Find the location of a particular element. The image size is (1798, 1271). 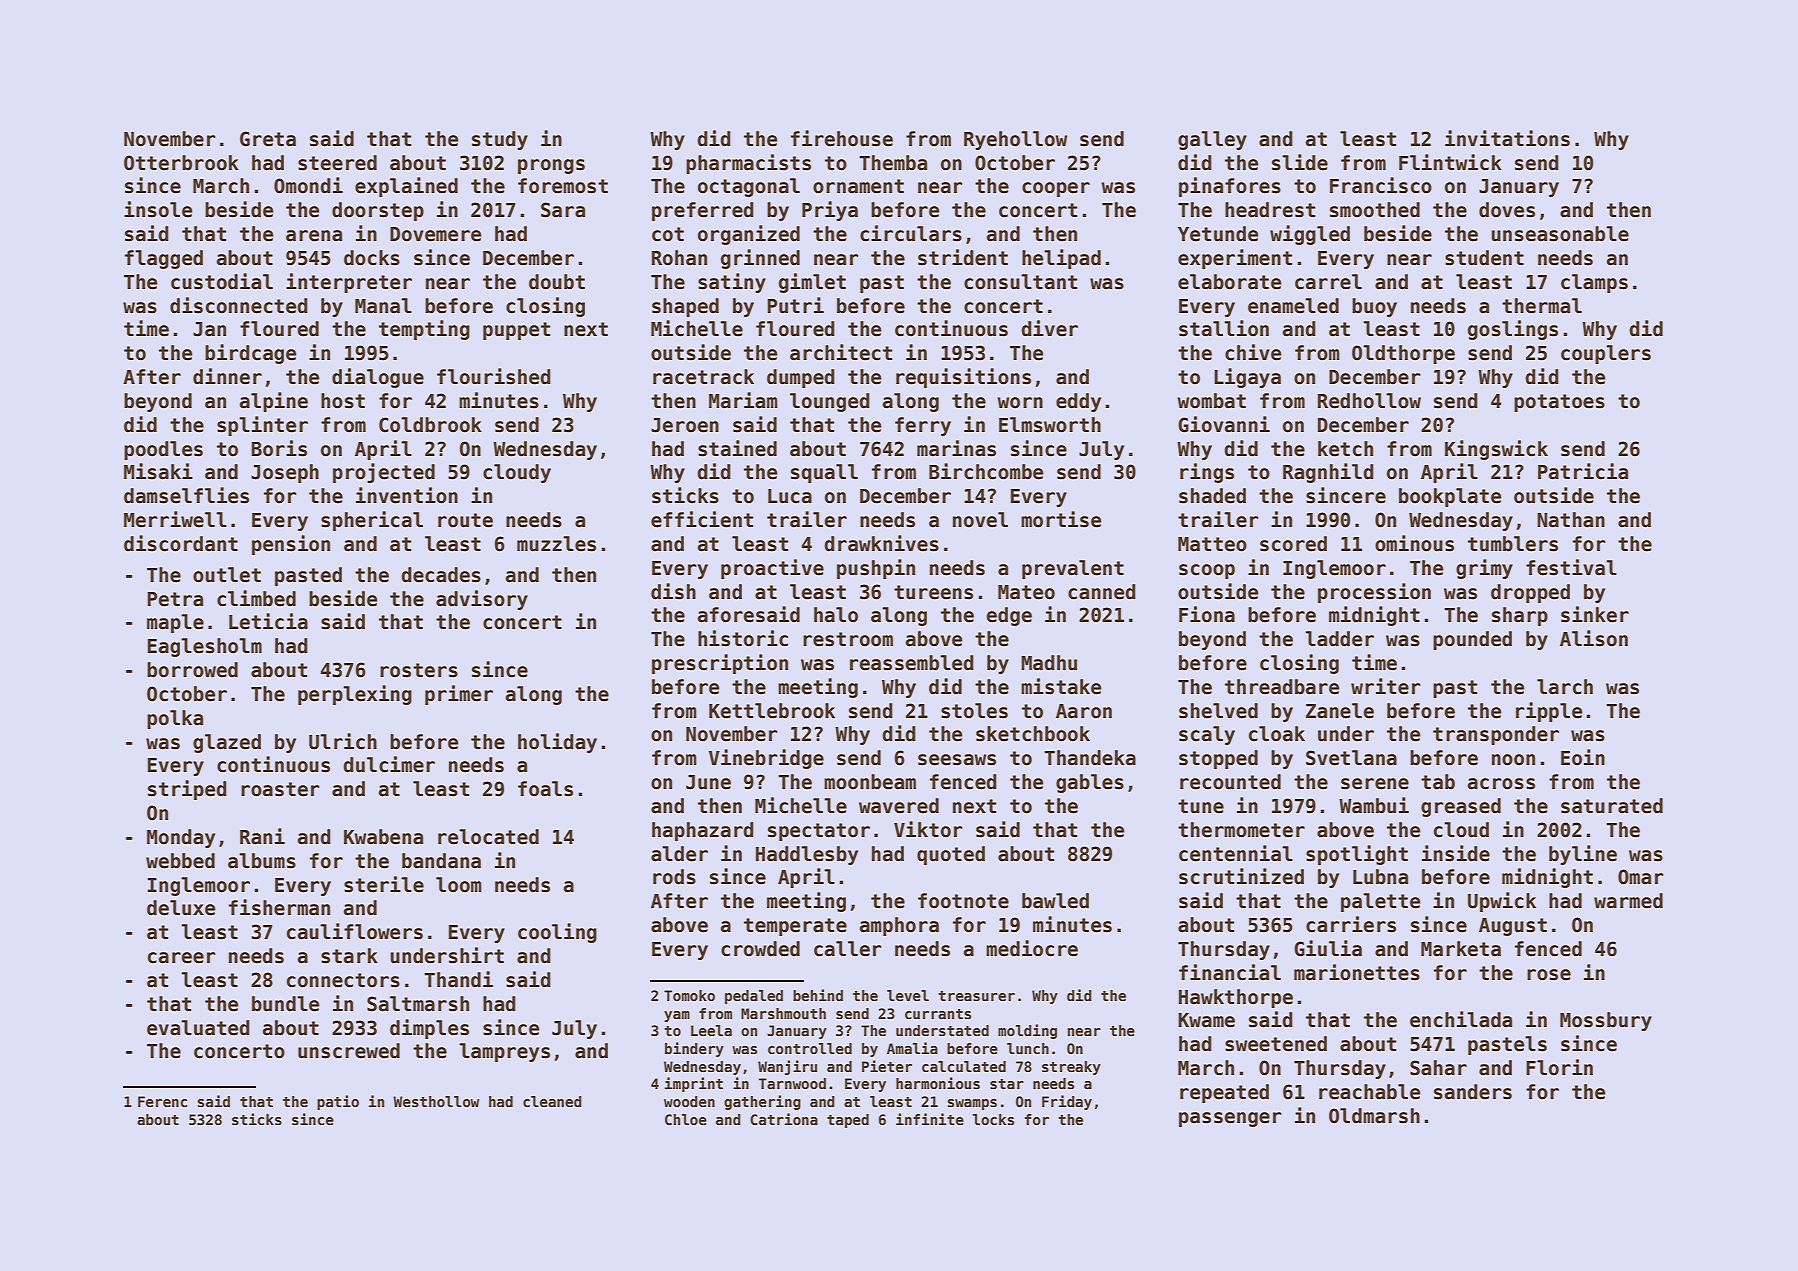

lampreys is located at coordinates (504, 1052).
